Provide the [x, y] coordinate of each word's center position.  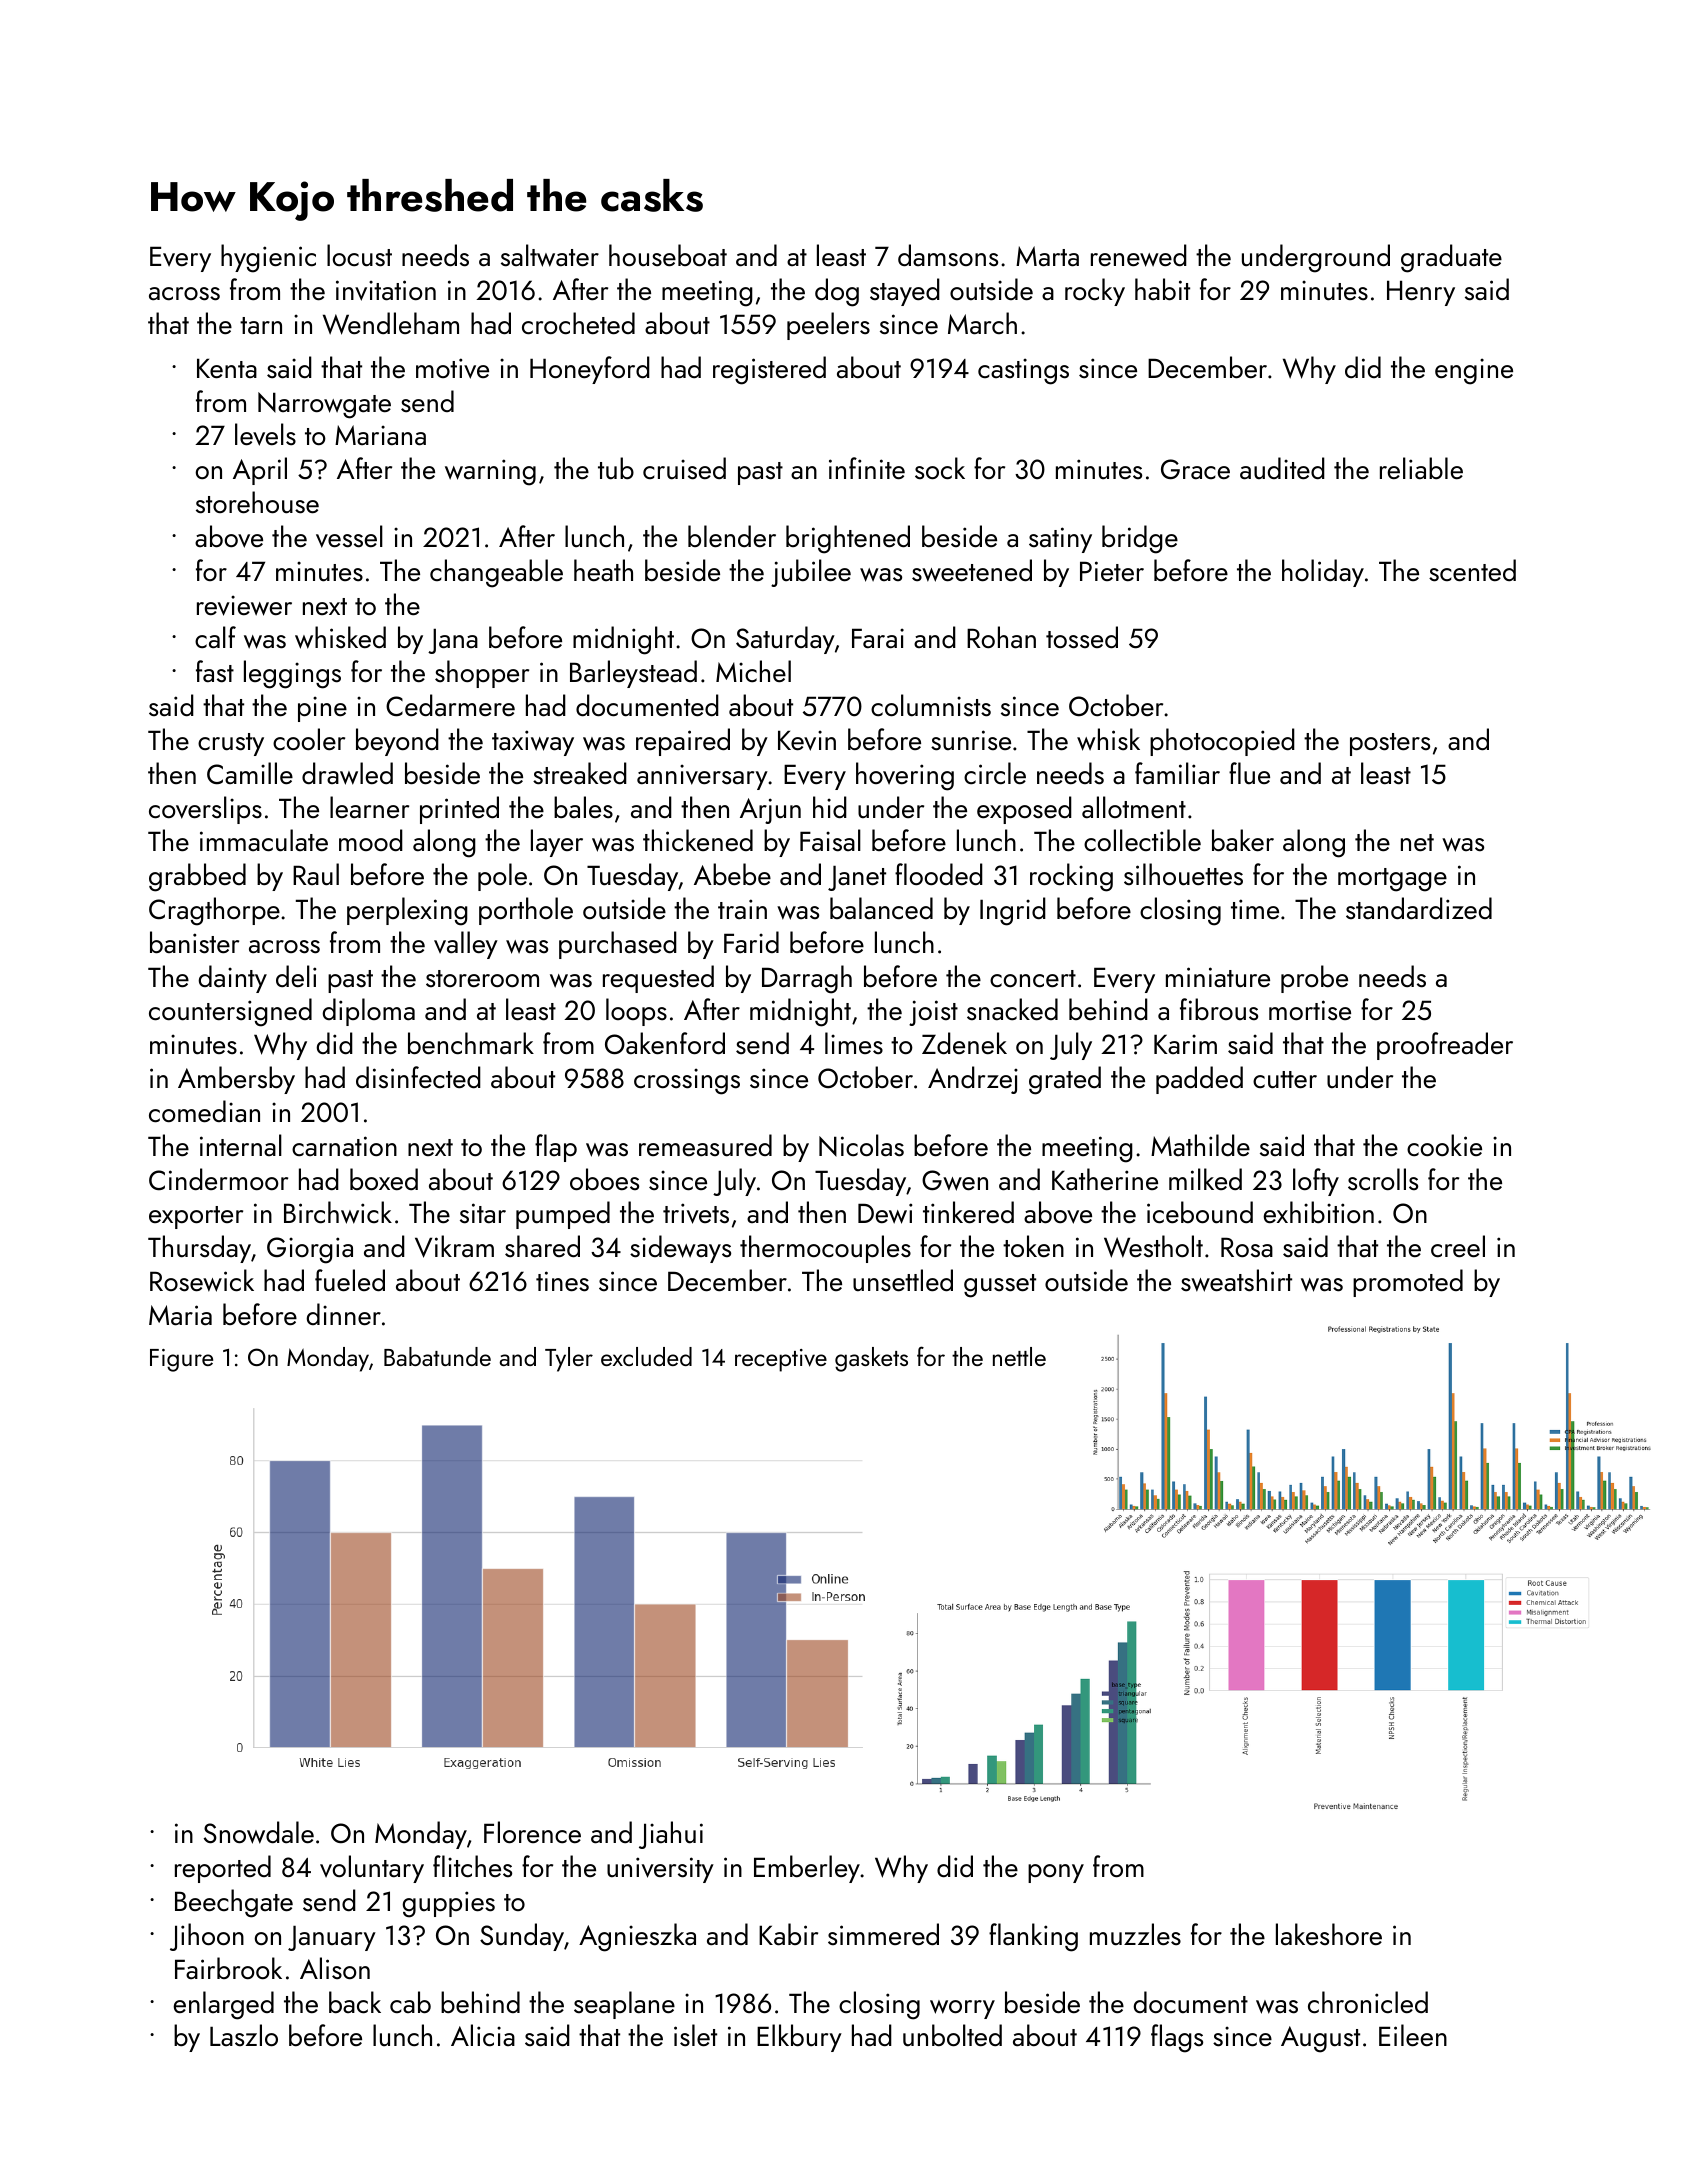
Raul [316, 874]
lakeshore [1329, 1934]
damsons [948, 255]
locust [359, 255]
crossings [687, 1081]
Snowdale [259, 1832]
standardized [1419, 908]
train [742, 909]
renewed [1139, 255]
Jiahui [671, 1835]
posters [1390, 744]
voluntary [372, 1869]
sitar [483, 1213]
